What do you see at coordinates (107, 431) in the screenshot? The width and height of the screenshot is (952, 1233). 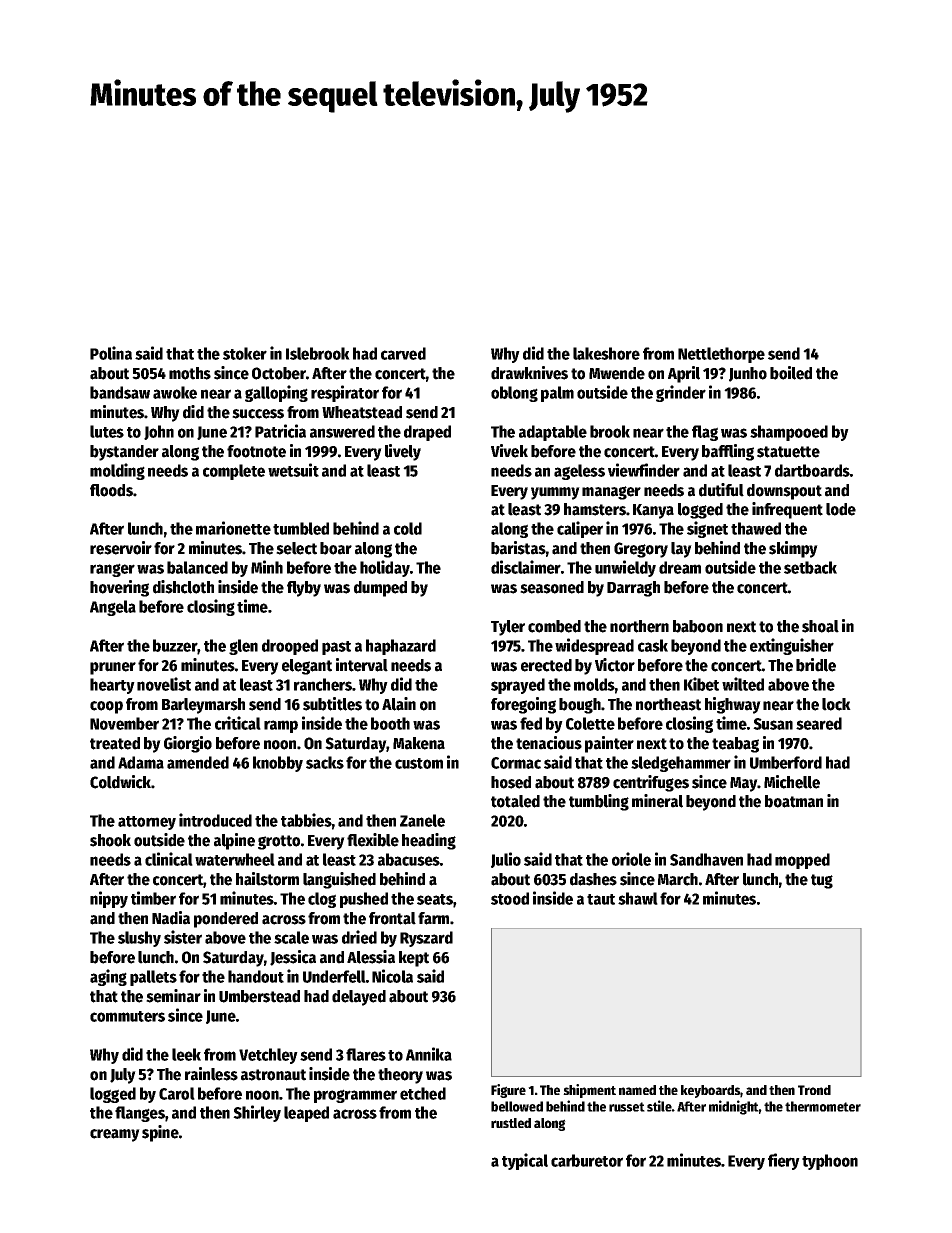 I see `lutes` at bounding box center [107, 431].
